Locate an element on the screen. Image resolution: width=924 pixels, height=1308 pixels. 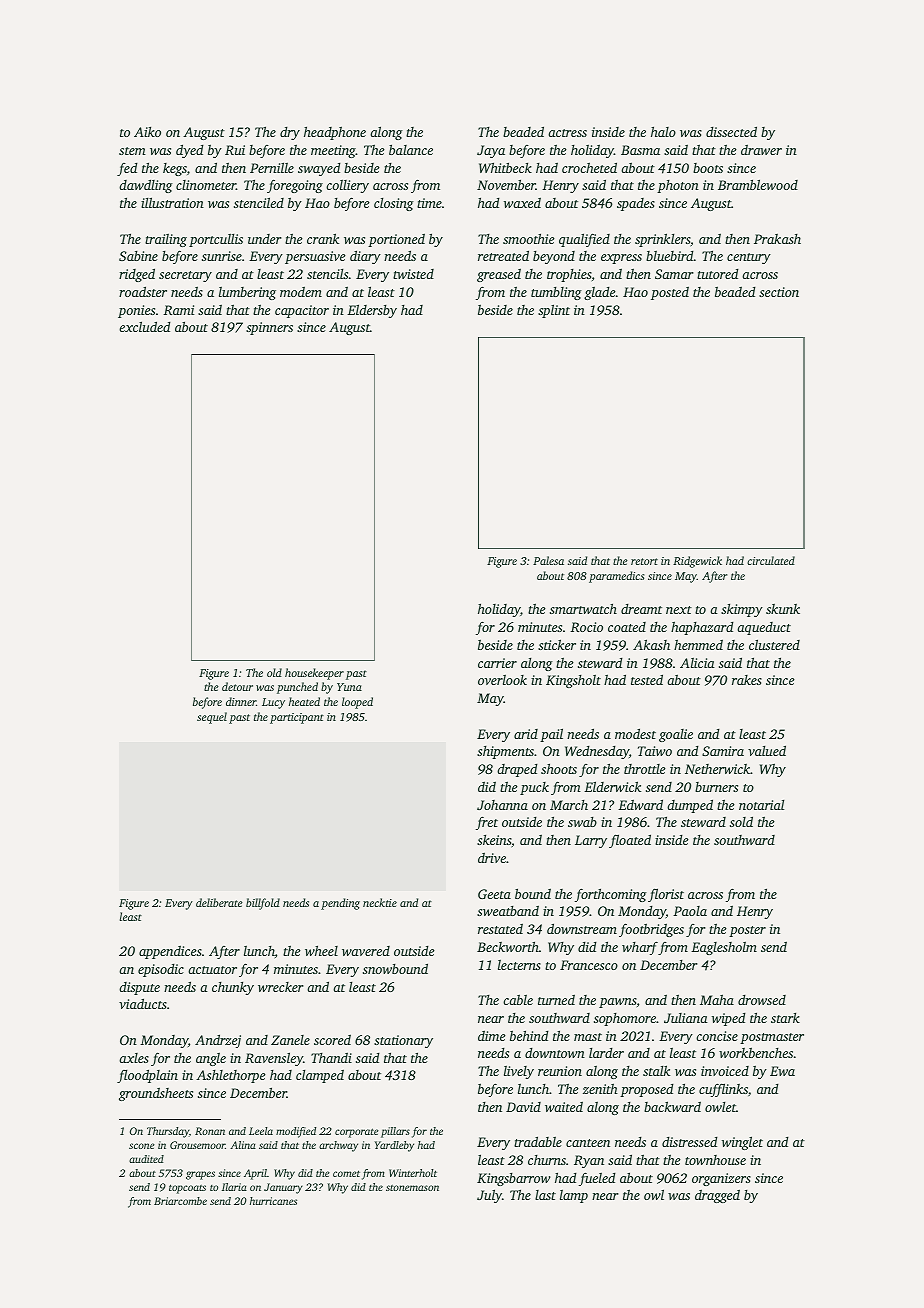
posted is located at coordinates (670, 293).
